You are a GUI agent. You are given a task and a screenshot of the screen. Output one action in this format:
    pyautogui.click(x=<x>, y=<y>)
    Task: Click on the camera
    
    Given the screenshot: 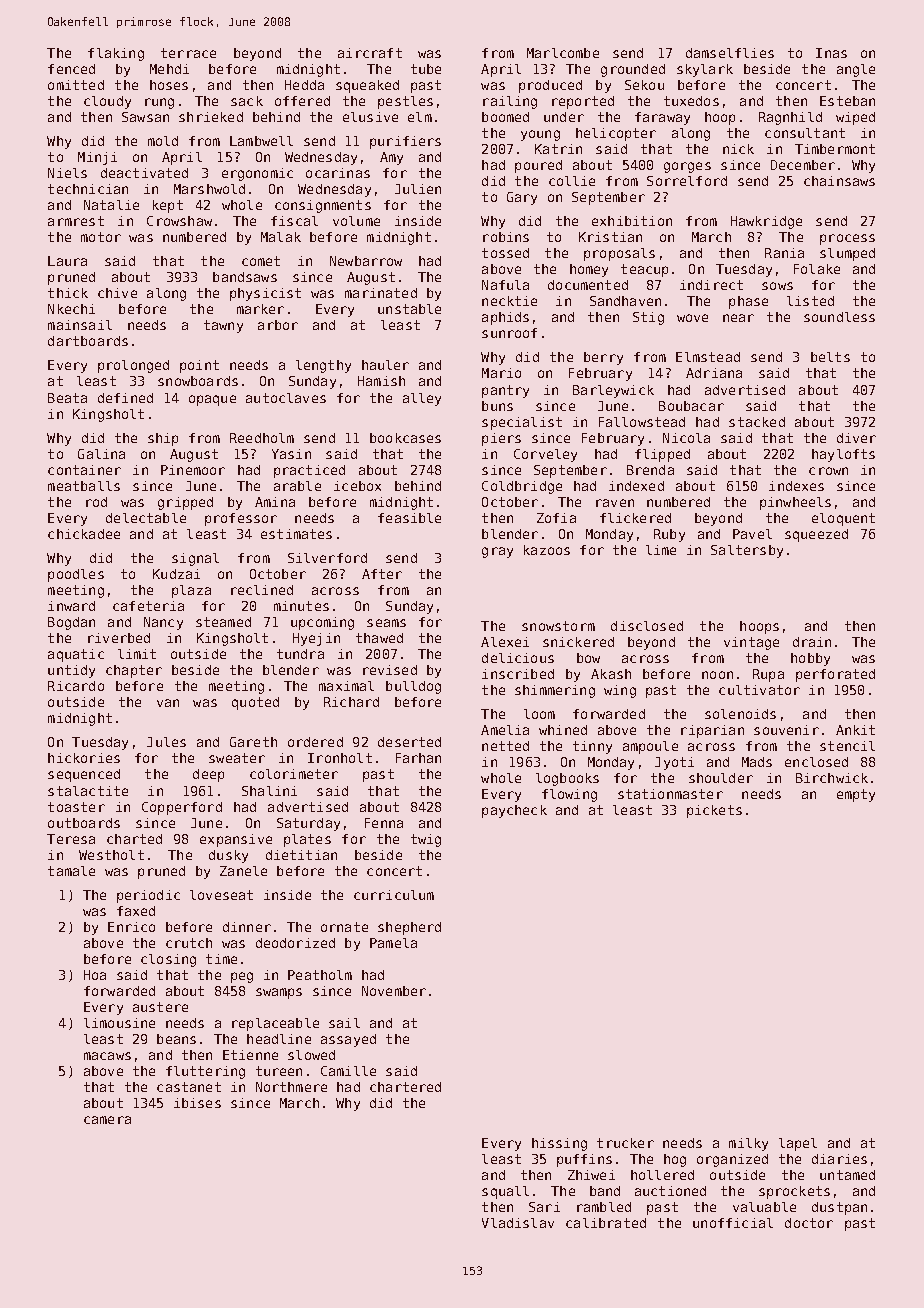 What is the action you would take?
    pyautogui.click(x=107, y=1120)
